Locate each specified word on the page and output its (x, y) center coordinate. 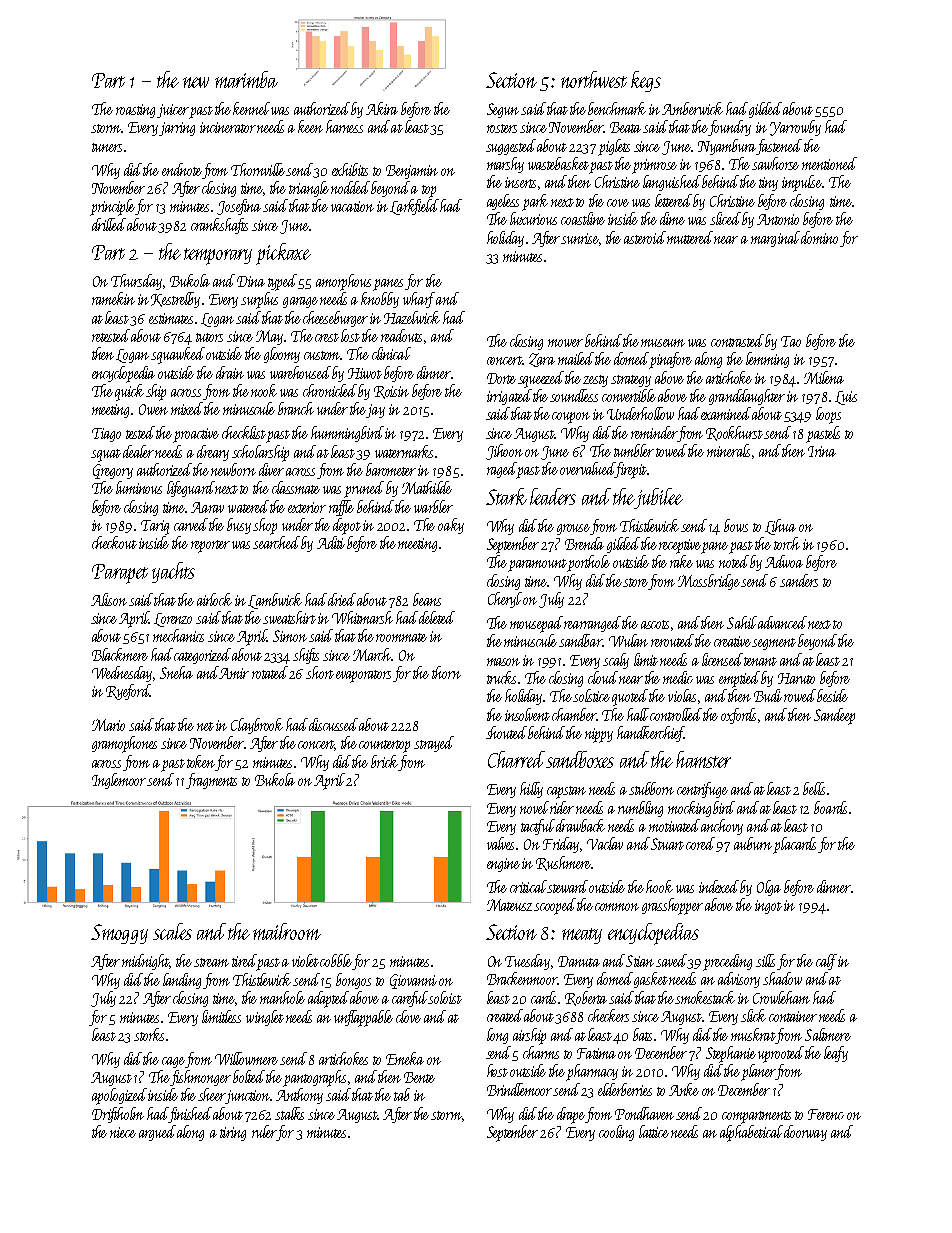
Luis (846, 398)
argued (157, 1133)
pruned (364, 489)
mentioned (829, 163)
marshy (505, 165)
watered (248, 506)
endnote (182, 169)
